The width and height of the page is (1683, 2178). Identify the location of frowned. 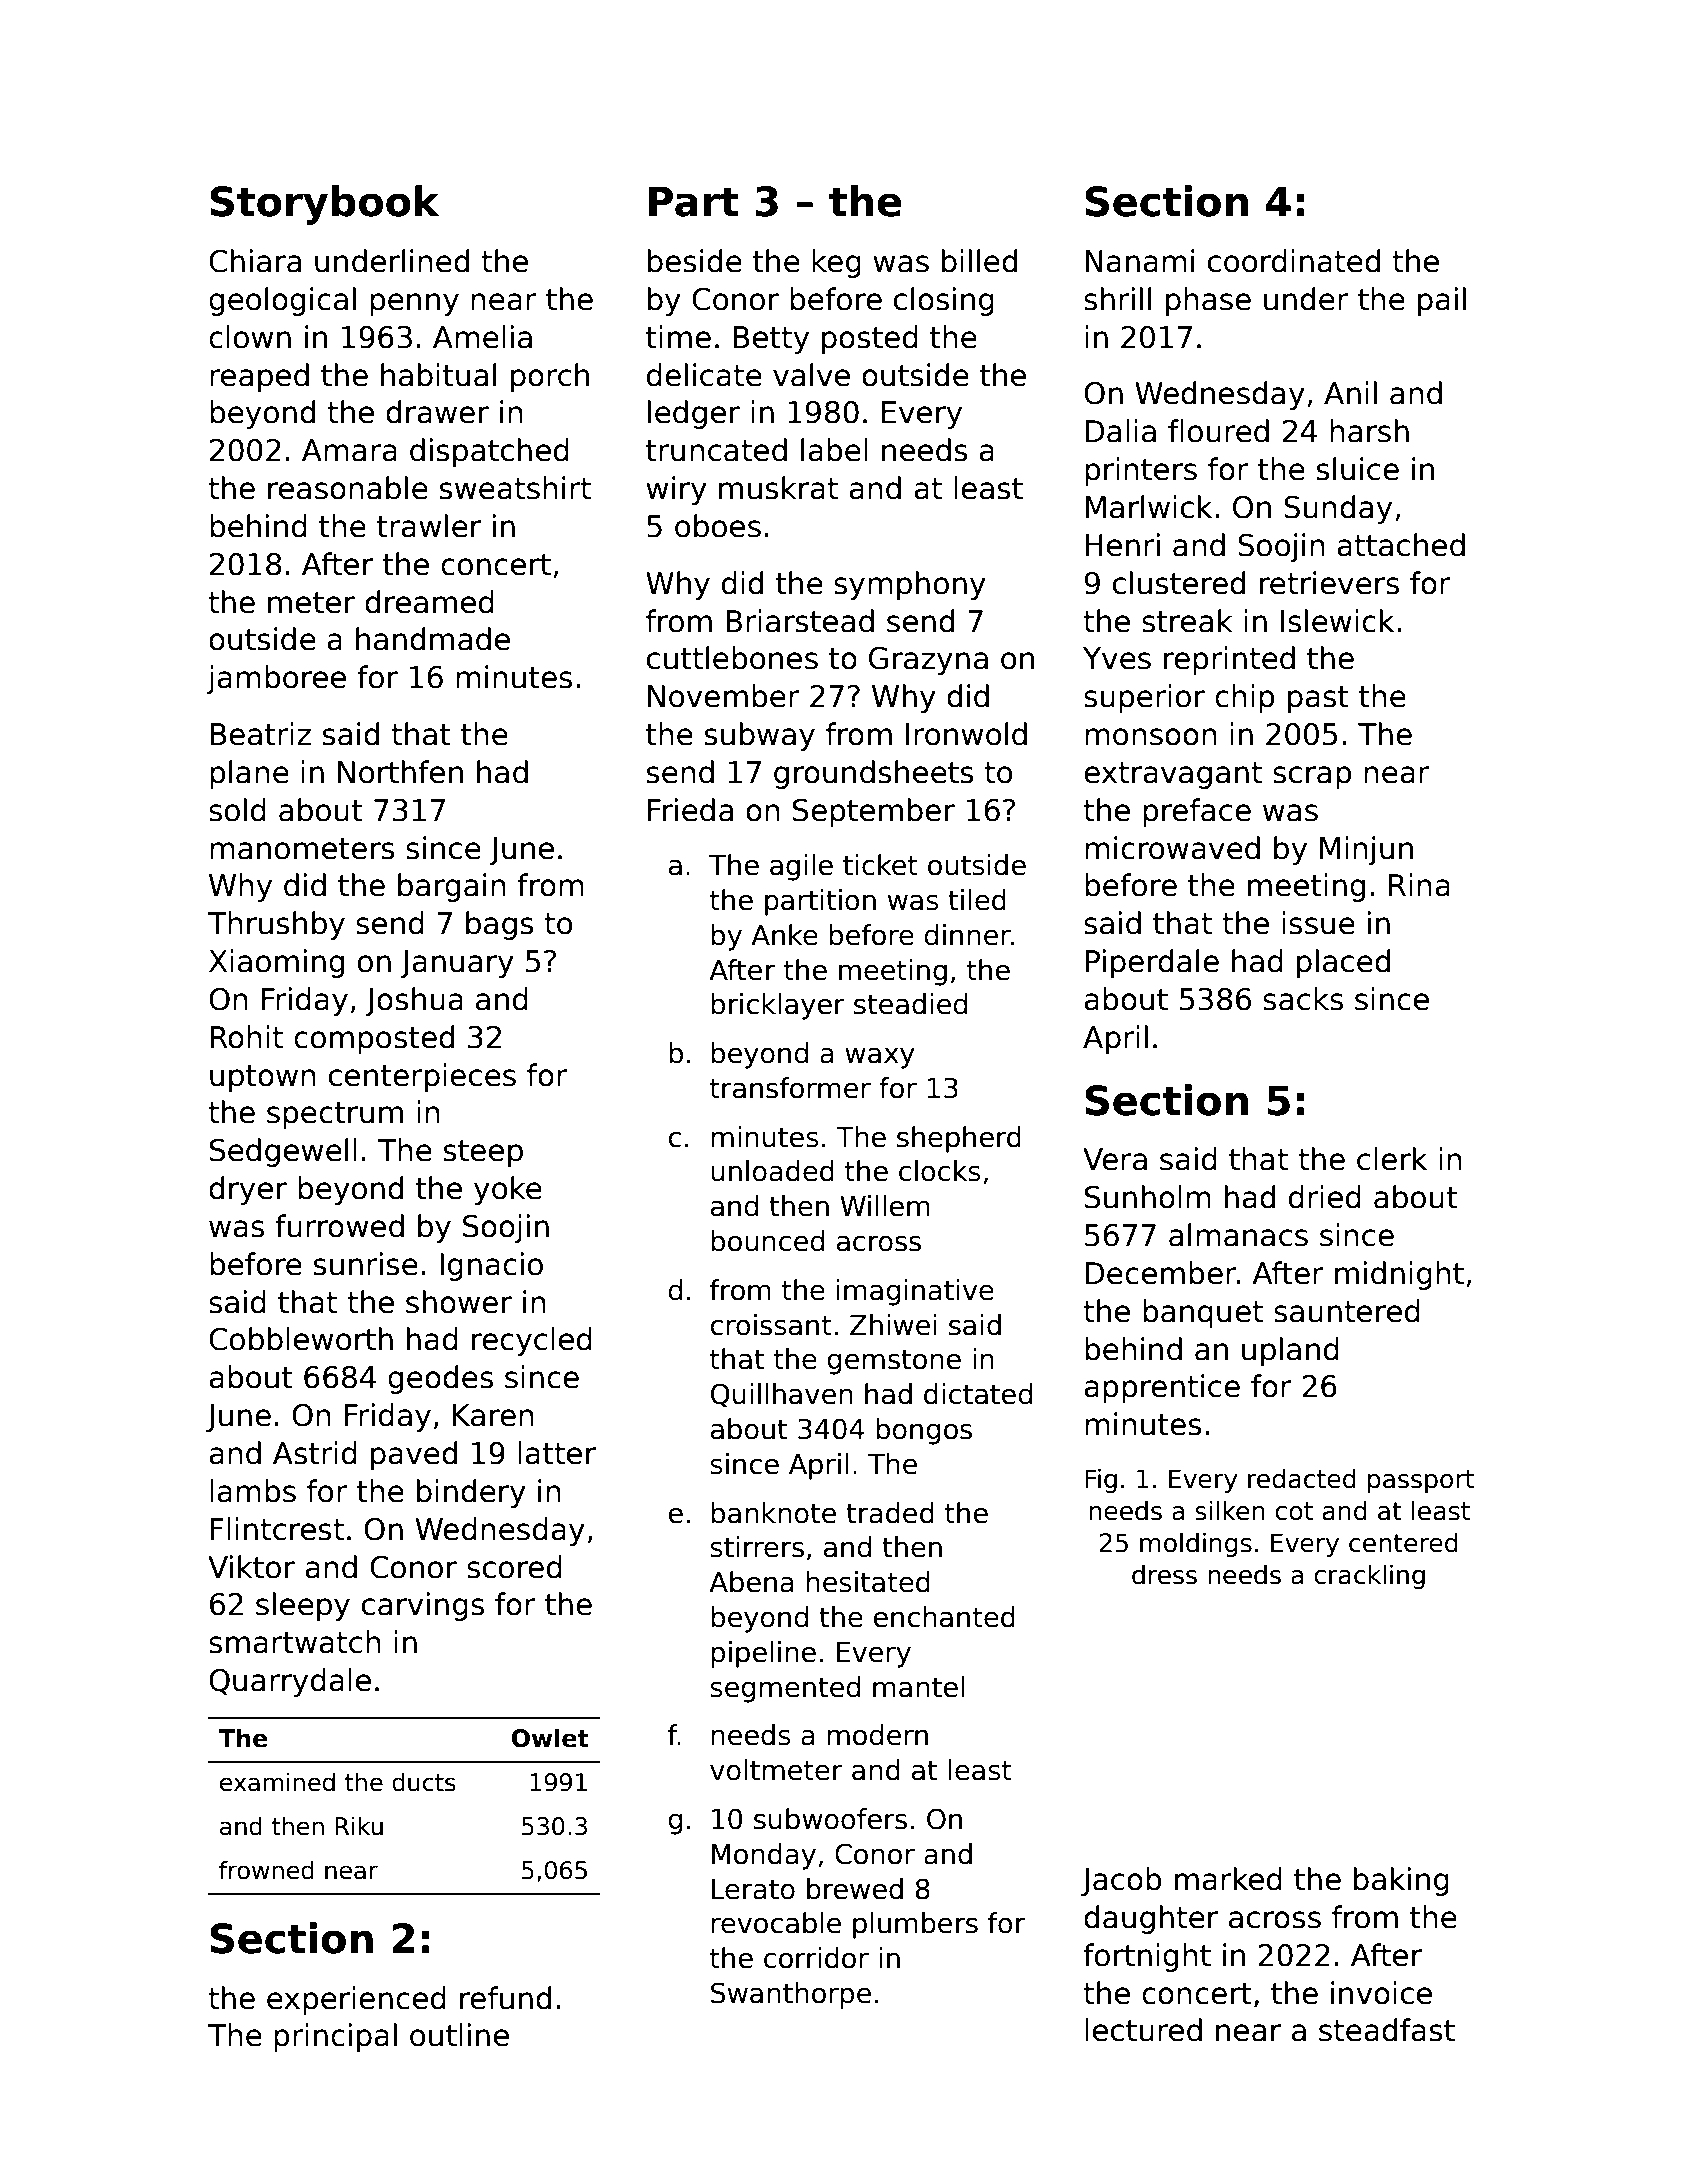
(266, 1870).
